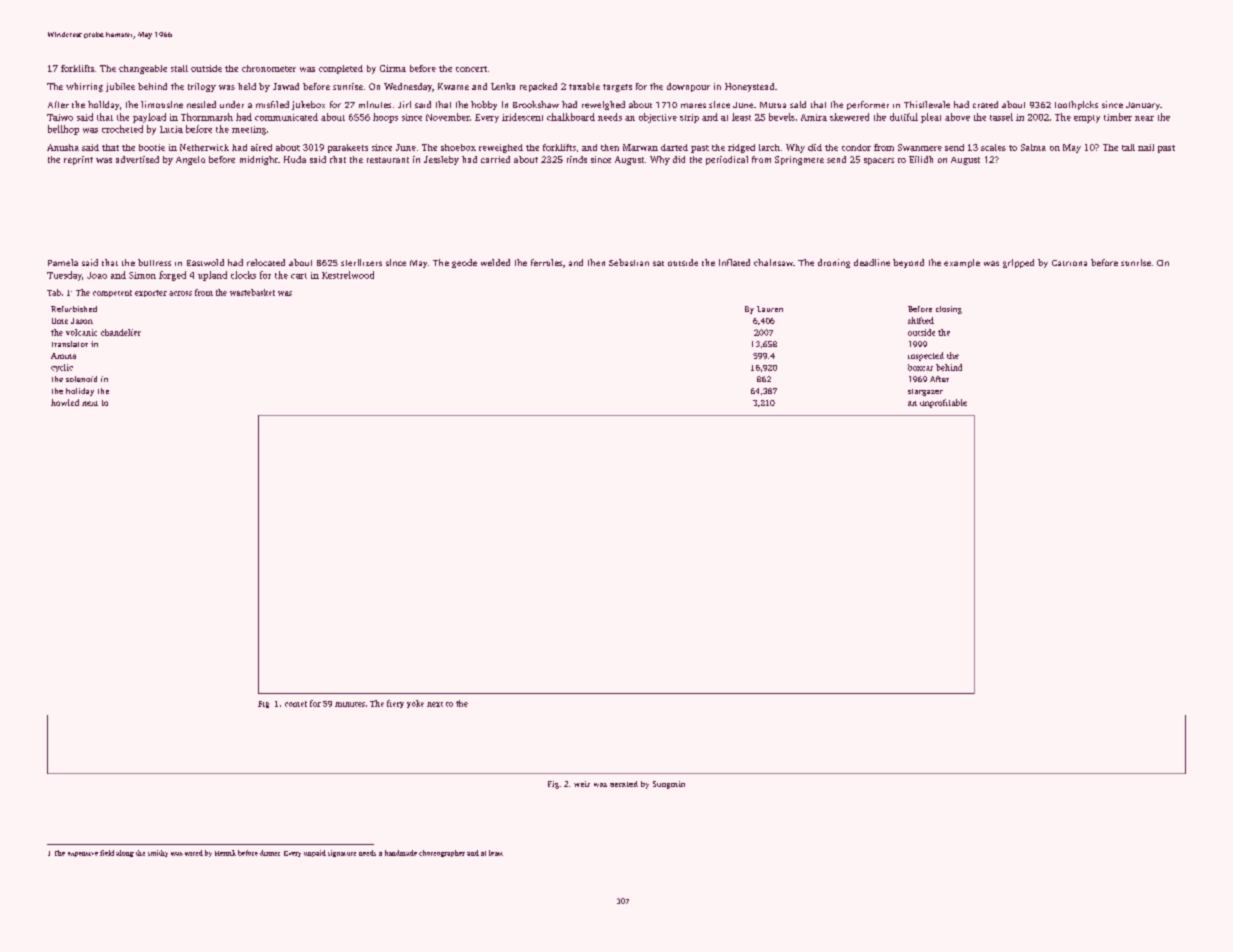  I want to click on aerated, so click(624, 784).
